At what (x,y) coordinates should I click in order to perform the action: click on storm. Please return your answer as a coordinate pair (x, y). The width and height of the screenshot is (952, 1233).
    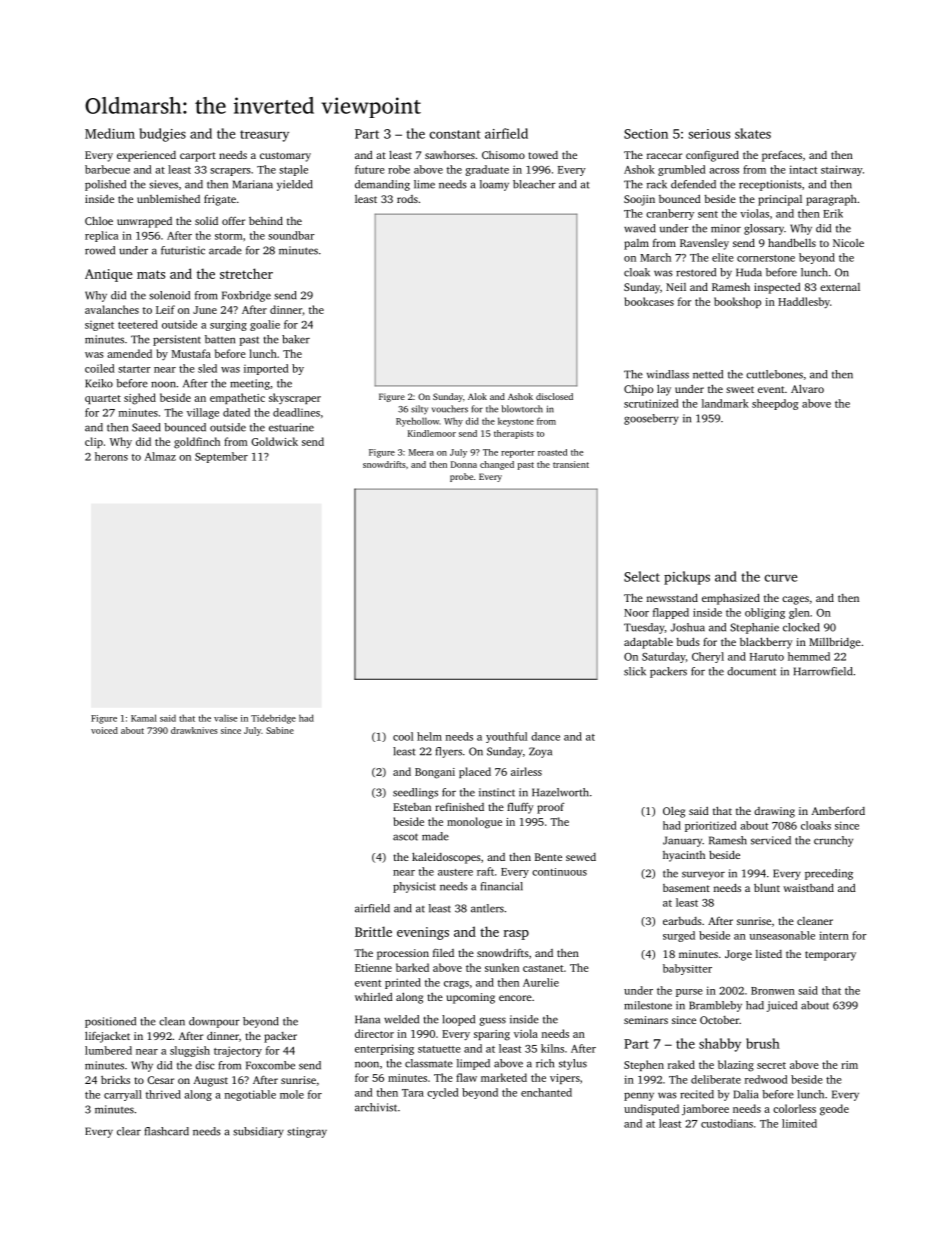
    Looking at the image, I should click on (229, 236).
